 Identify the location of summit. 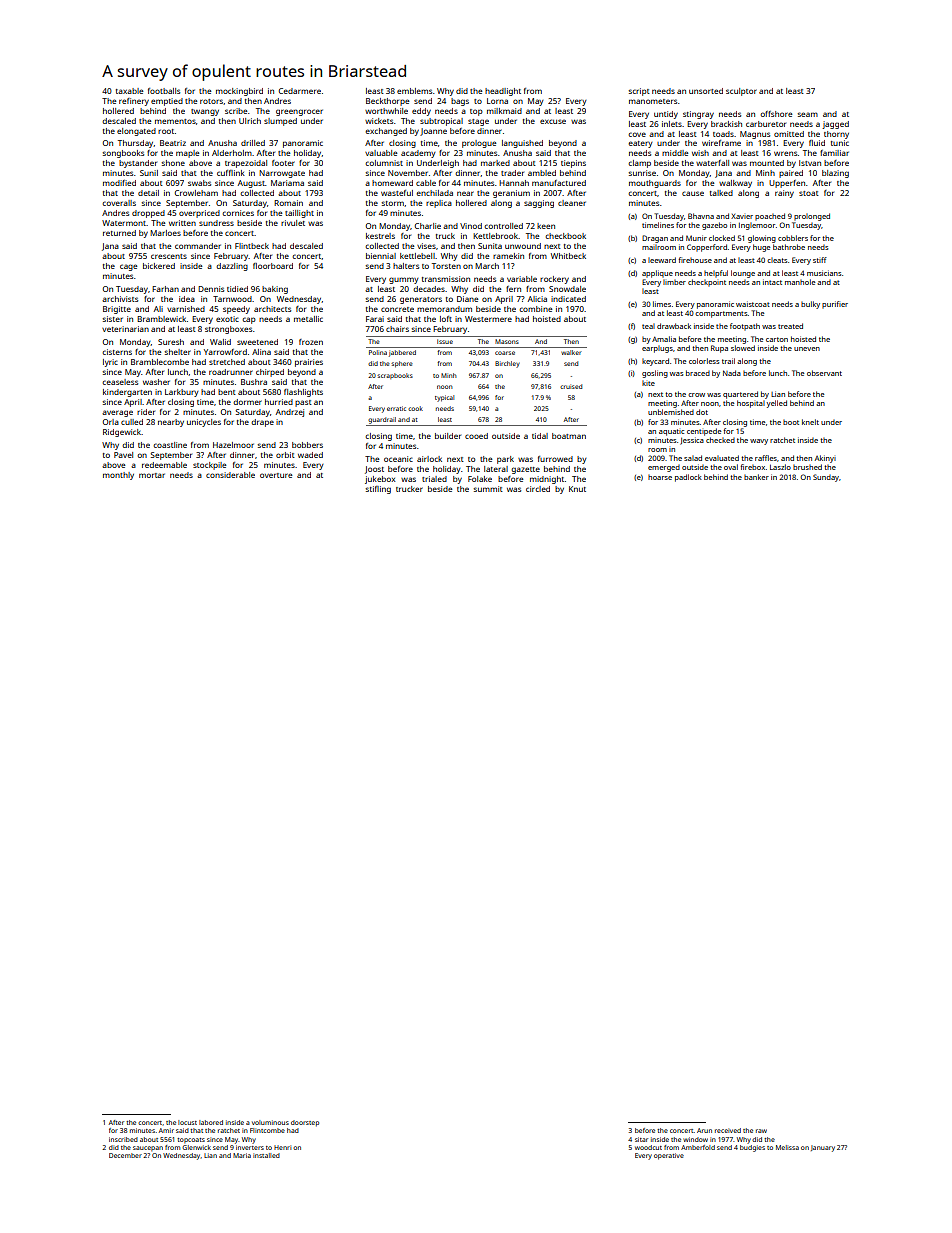
(488, 489).
